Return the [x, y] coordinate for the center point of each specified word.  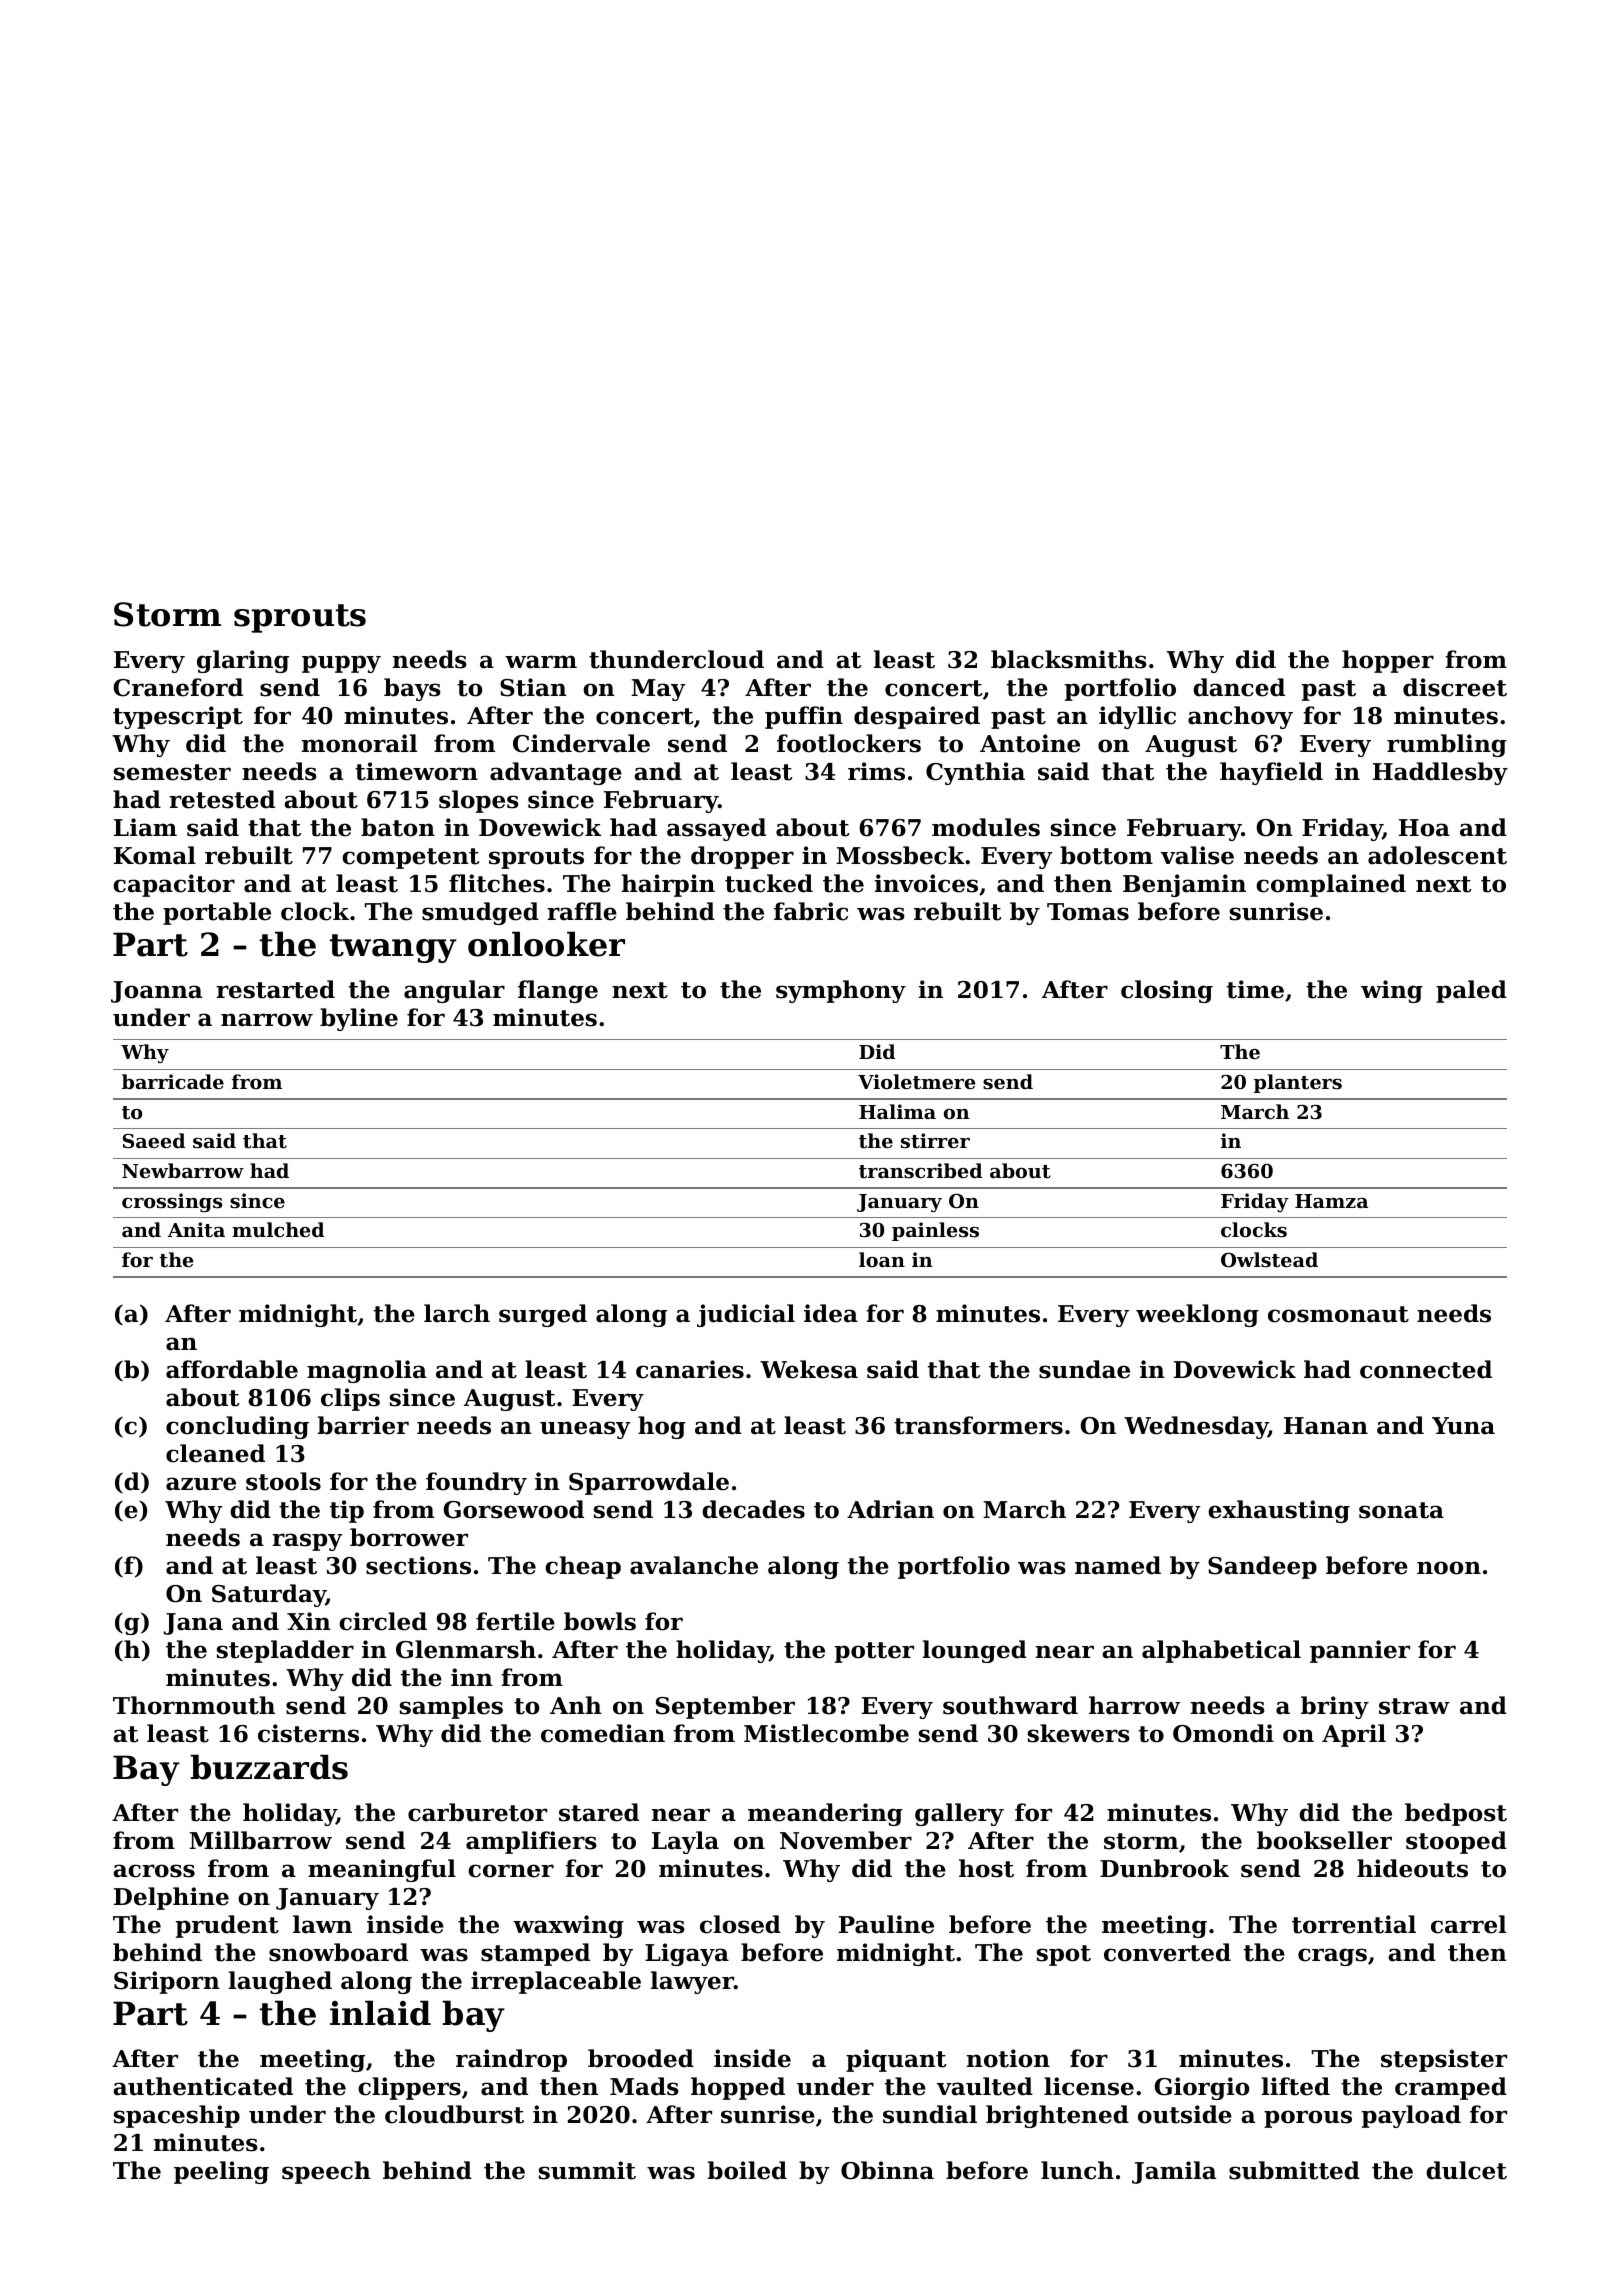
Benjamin [1184, 885]
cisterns [308, 1733]
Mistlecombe [826, 1733]
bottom [1106, 855]
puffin [804, 717]
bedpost [1456, 1814]
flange [558, 991]
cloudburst [454, 2114]
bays [412, 689]
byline [359, 1019]
